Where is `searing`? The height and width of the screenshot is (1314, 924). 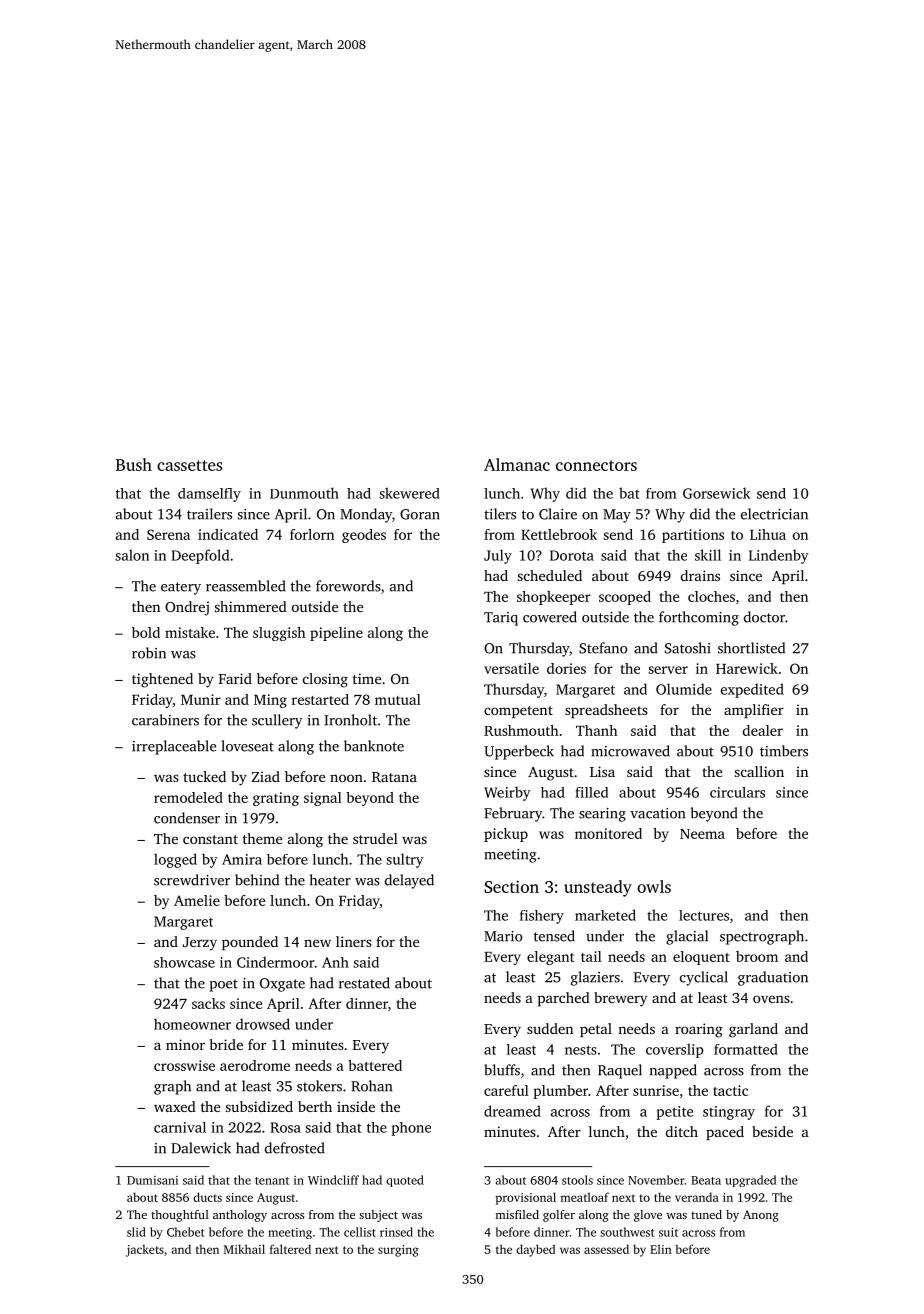 searing is located at coordinates (602, 815).
